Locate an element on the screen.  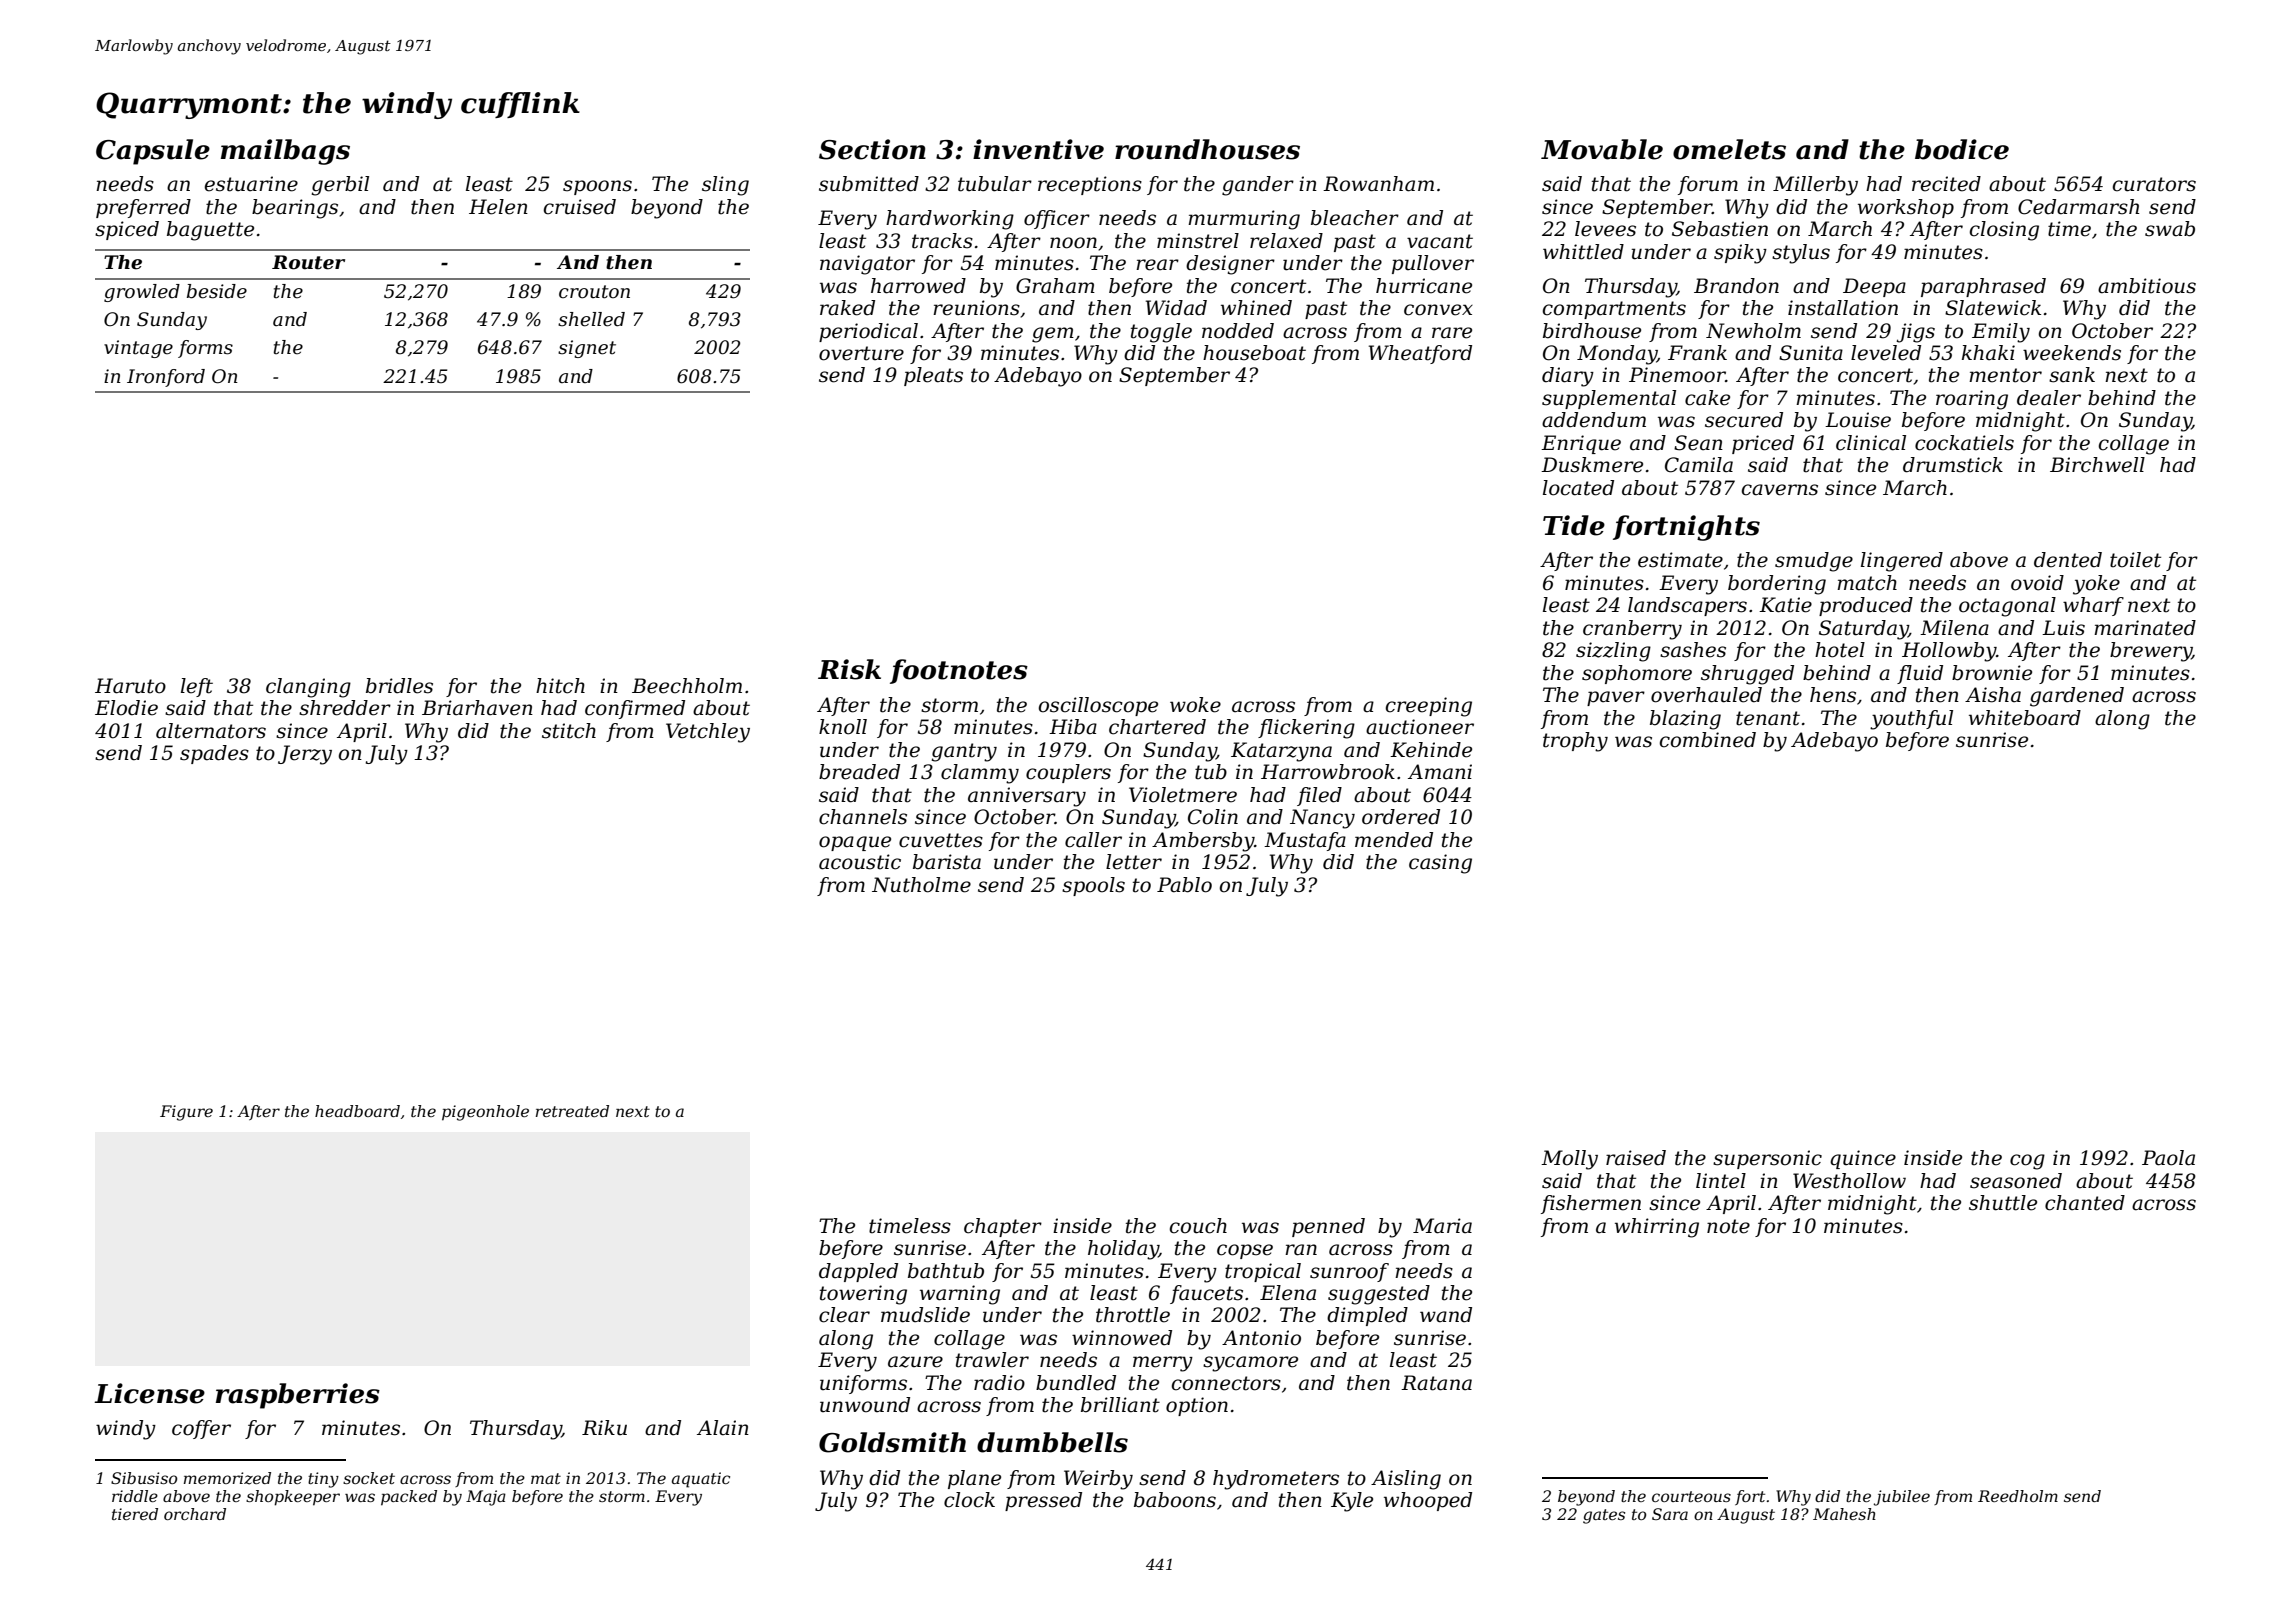
combined is located at coordinates (1708, 740).
